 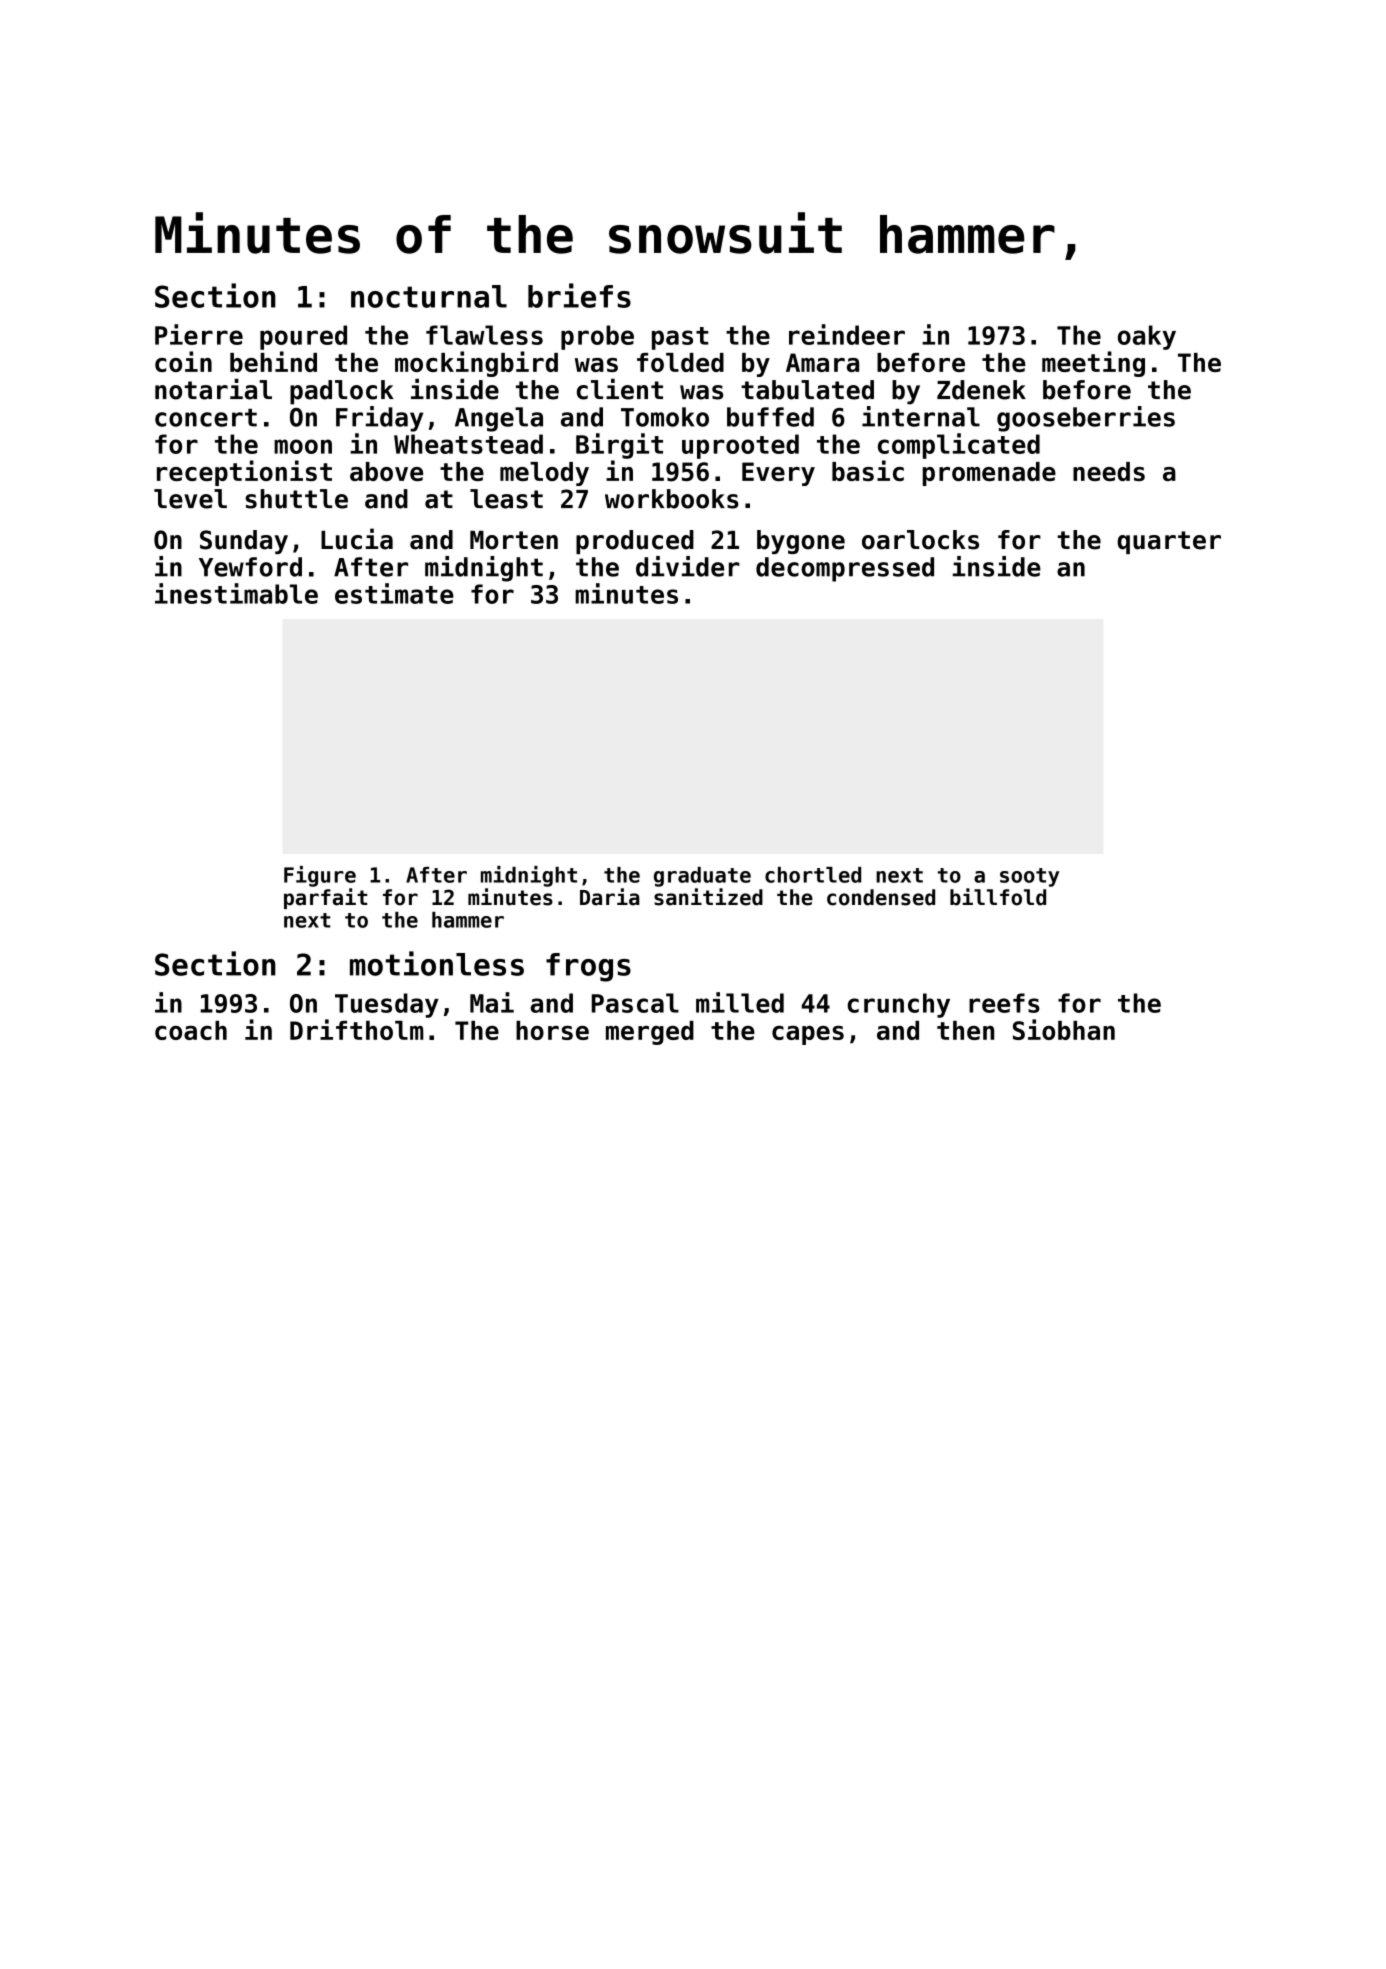 I want to click on quarter, so click(x=1169, y=542).
